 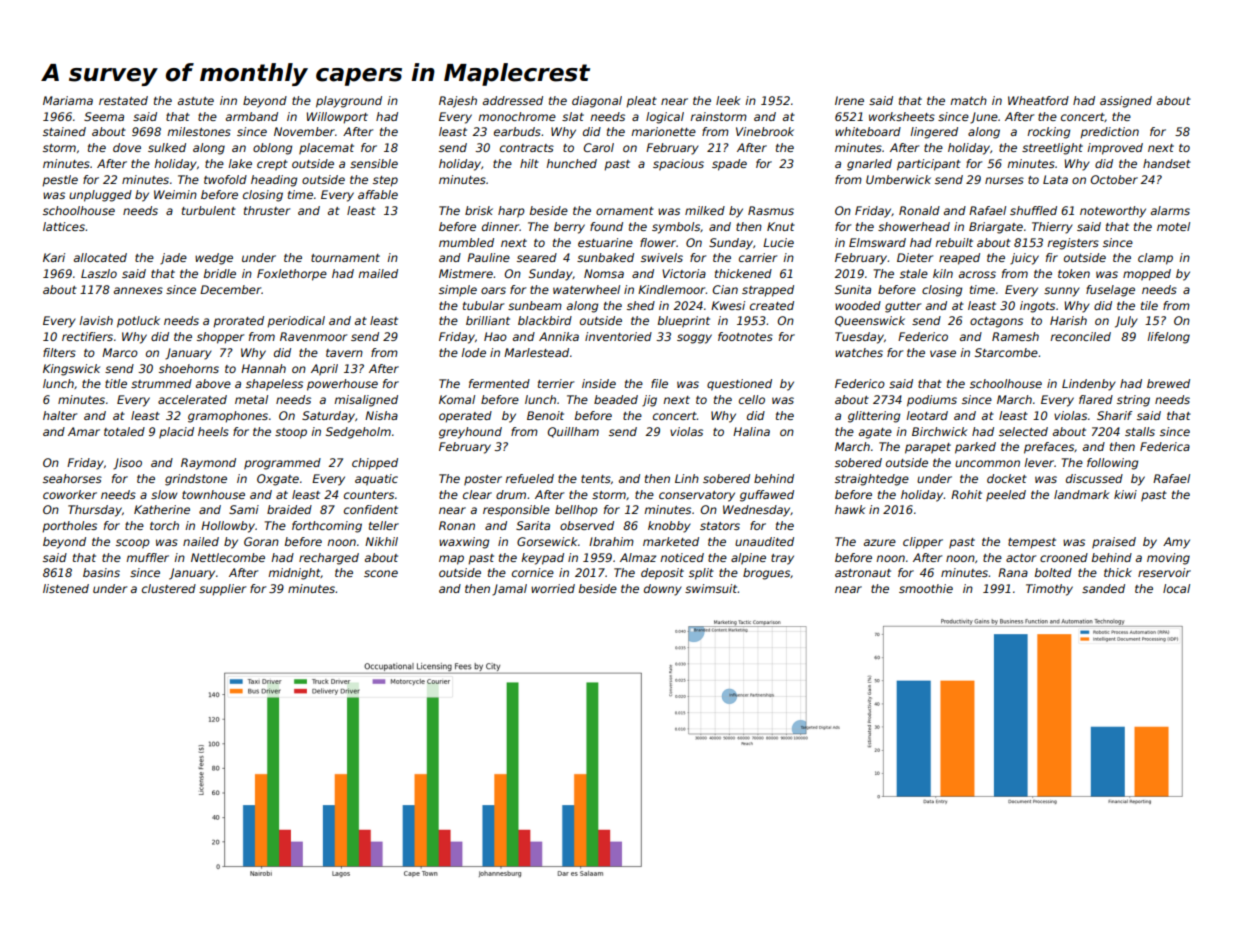 What do you see at coordinates (458, 102) in the screenshot?
I see `Rajesh` at bounding box center [458, 102].
